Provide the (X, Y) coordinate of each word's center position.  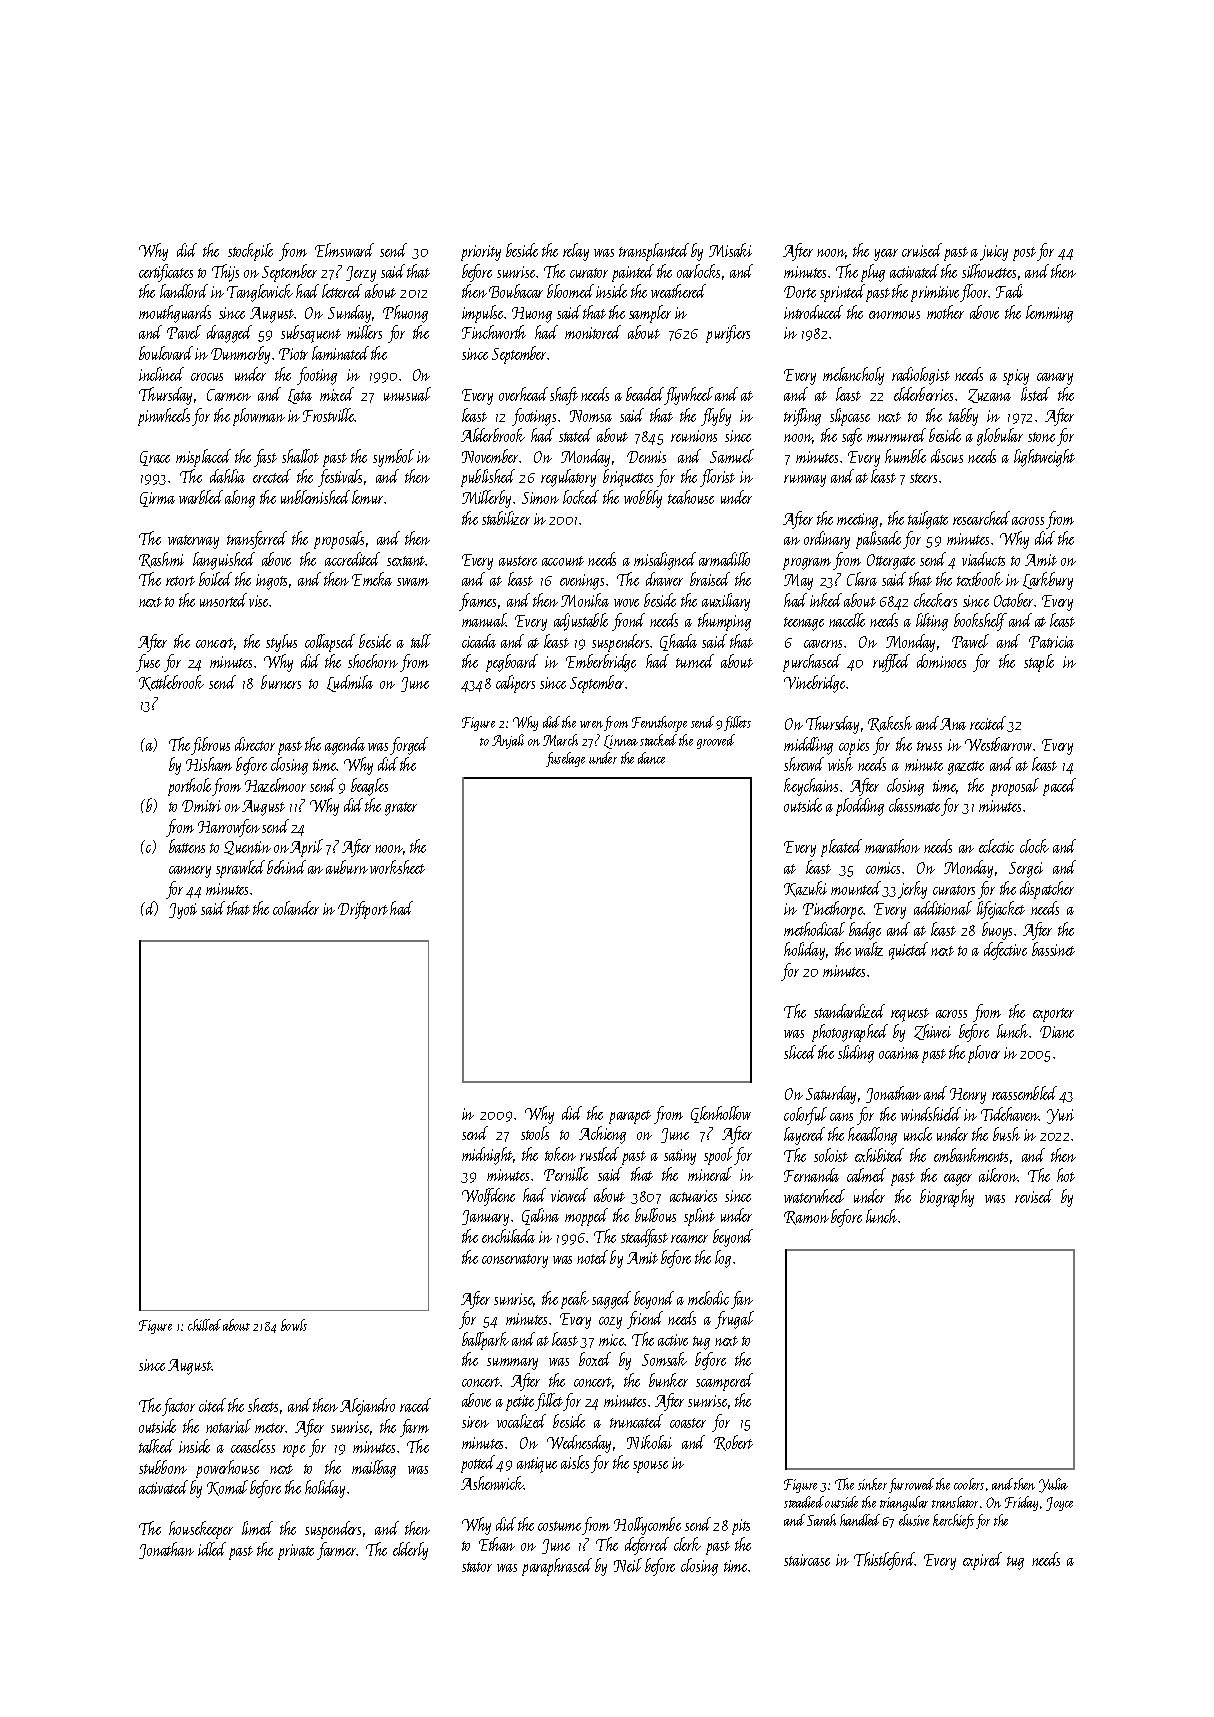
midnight (487, 1156)
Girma (157, 499)
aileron (998, 1175)
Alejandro (367, 1407)
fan (742, 1300)
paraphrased (557, 1567)
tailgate (928, 520)
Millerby (486, 499)
